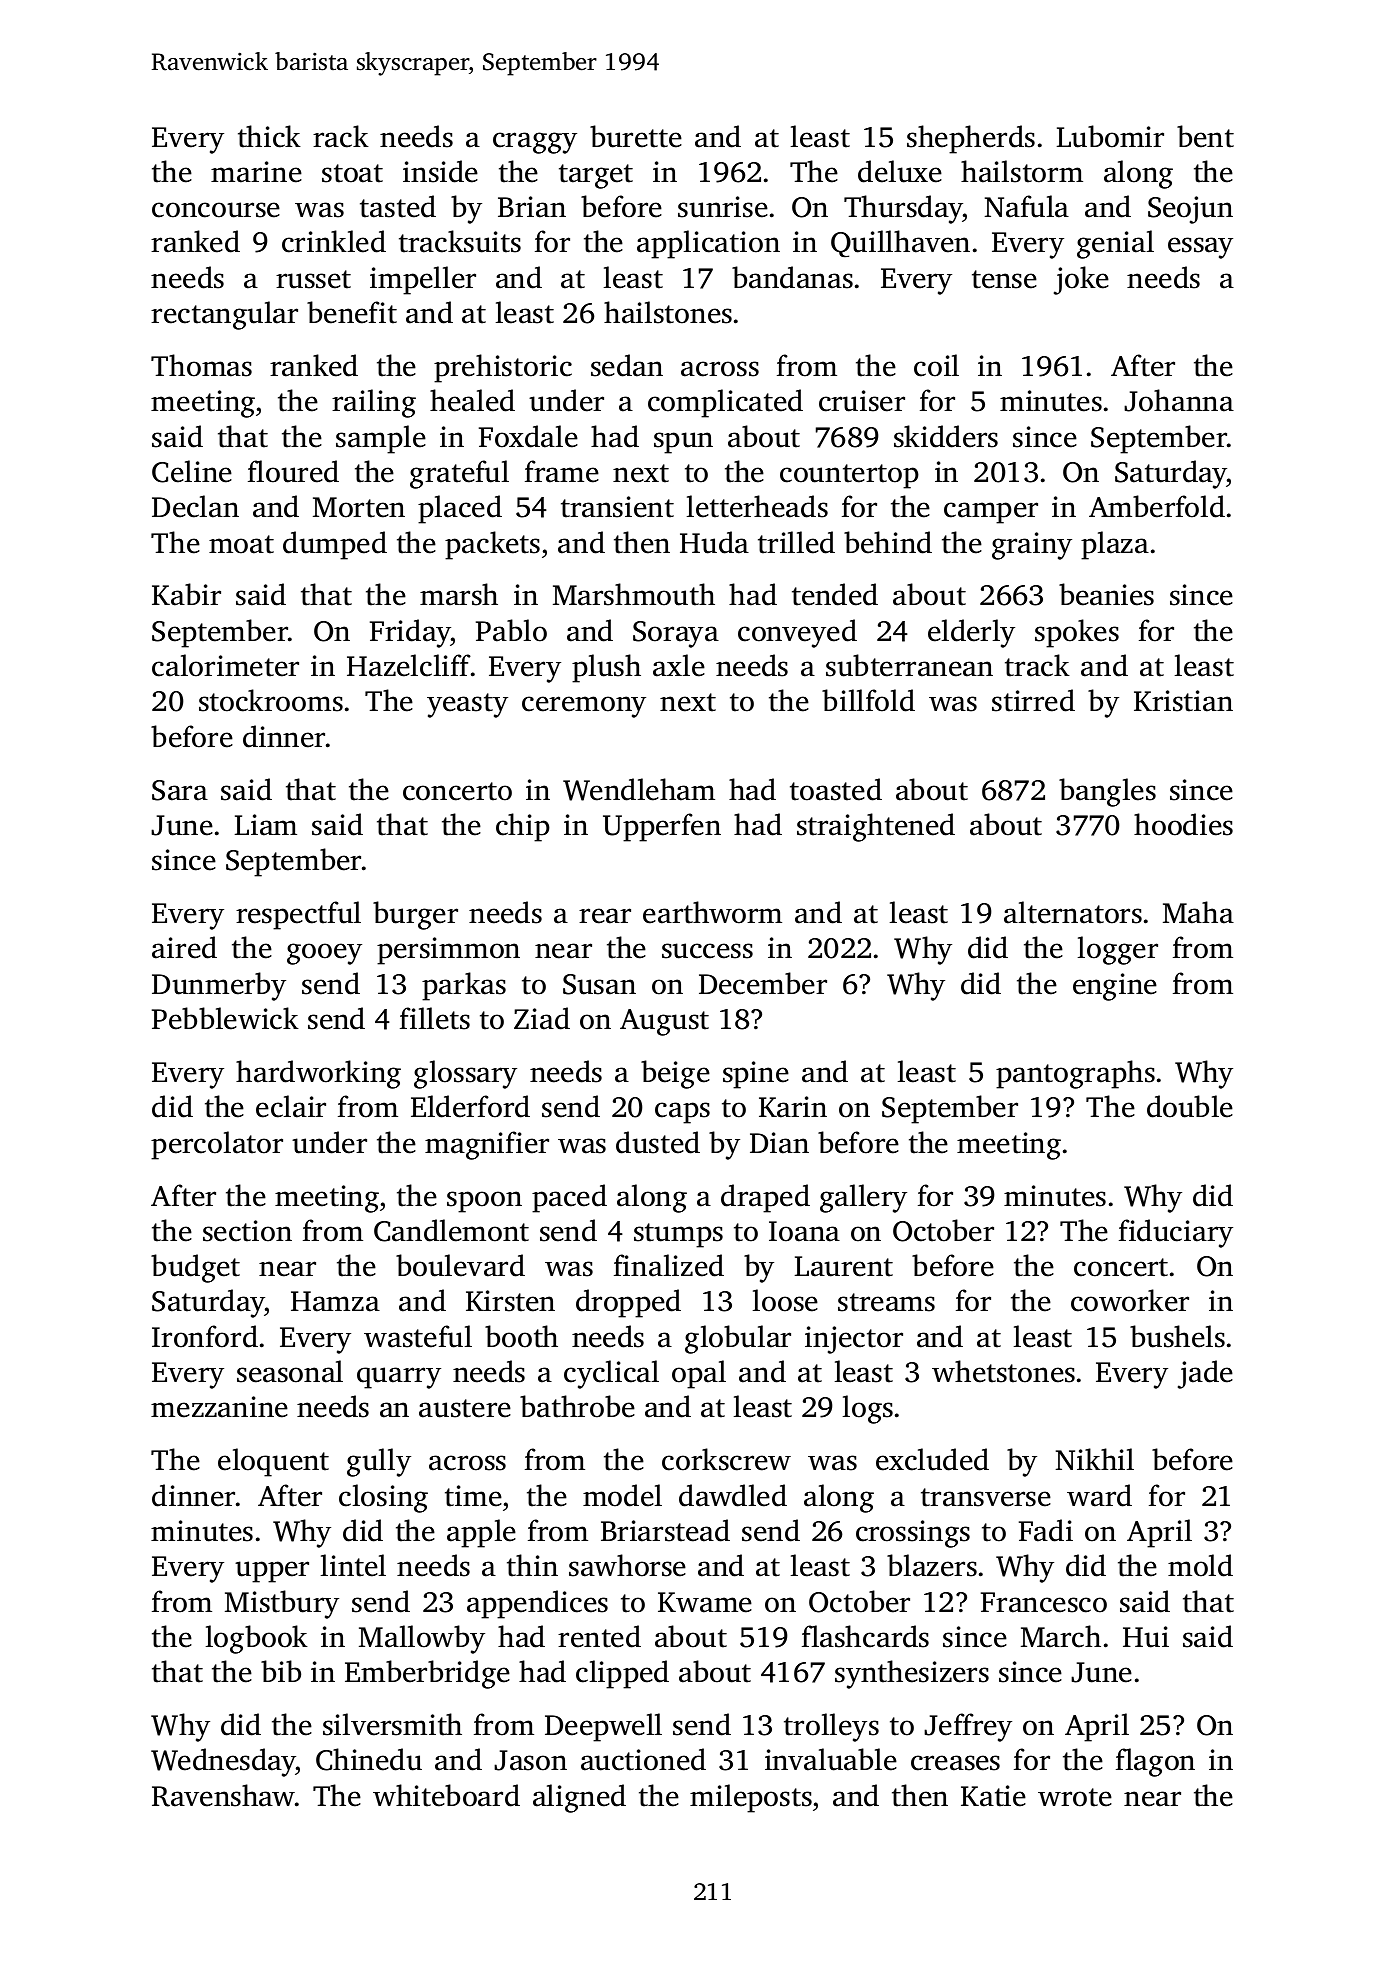  I want to click on packets, so click(492, 545).
